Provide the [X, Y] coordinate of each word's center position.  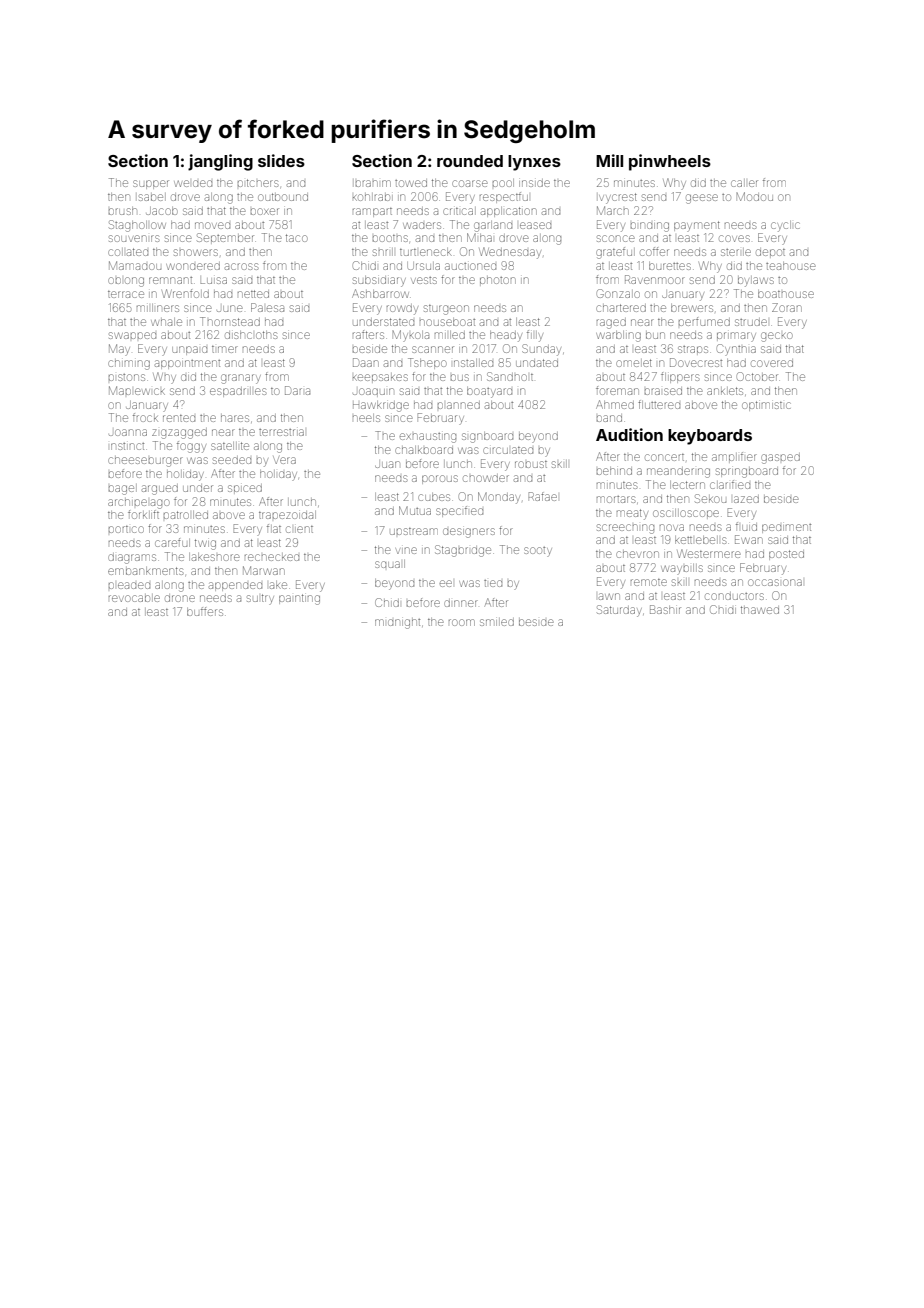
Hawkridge [381, 406]
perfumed [704, 321]
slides [281, 160]
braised [663, 391]
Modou [755, 196]
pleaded [129, 585]
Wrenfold [185, 293]
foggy [191, 447]
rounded [470, 161]
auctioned [470, 266]
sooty [538, 552]
